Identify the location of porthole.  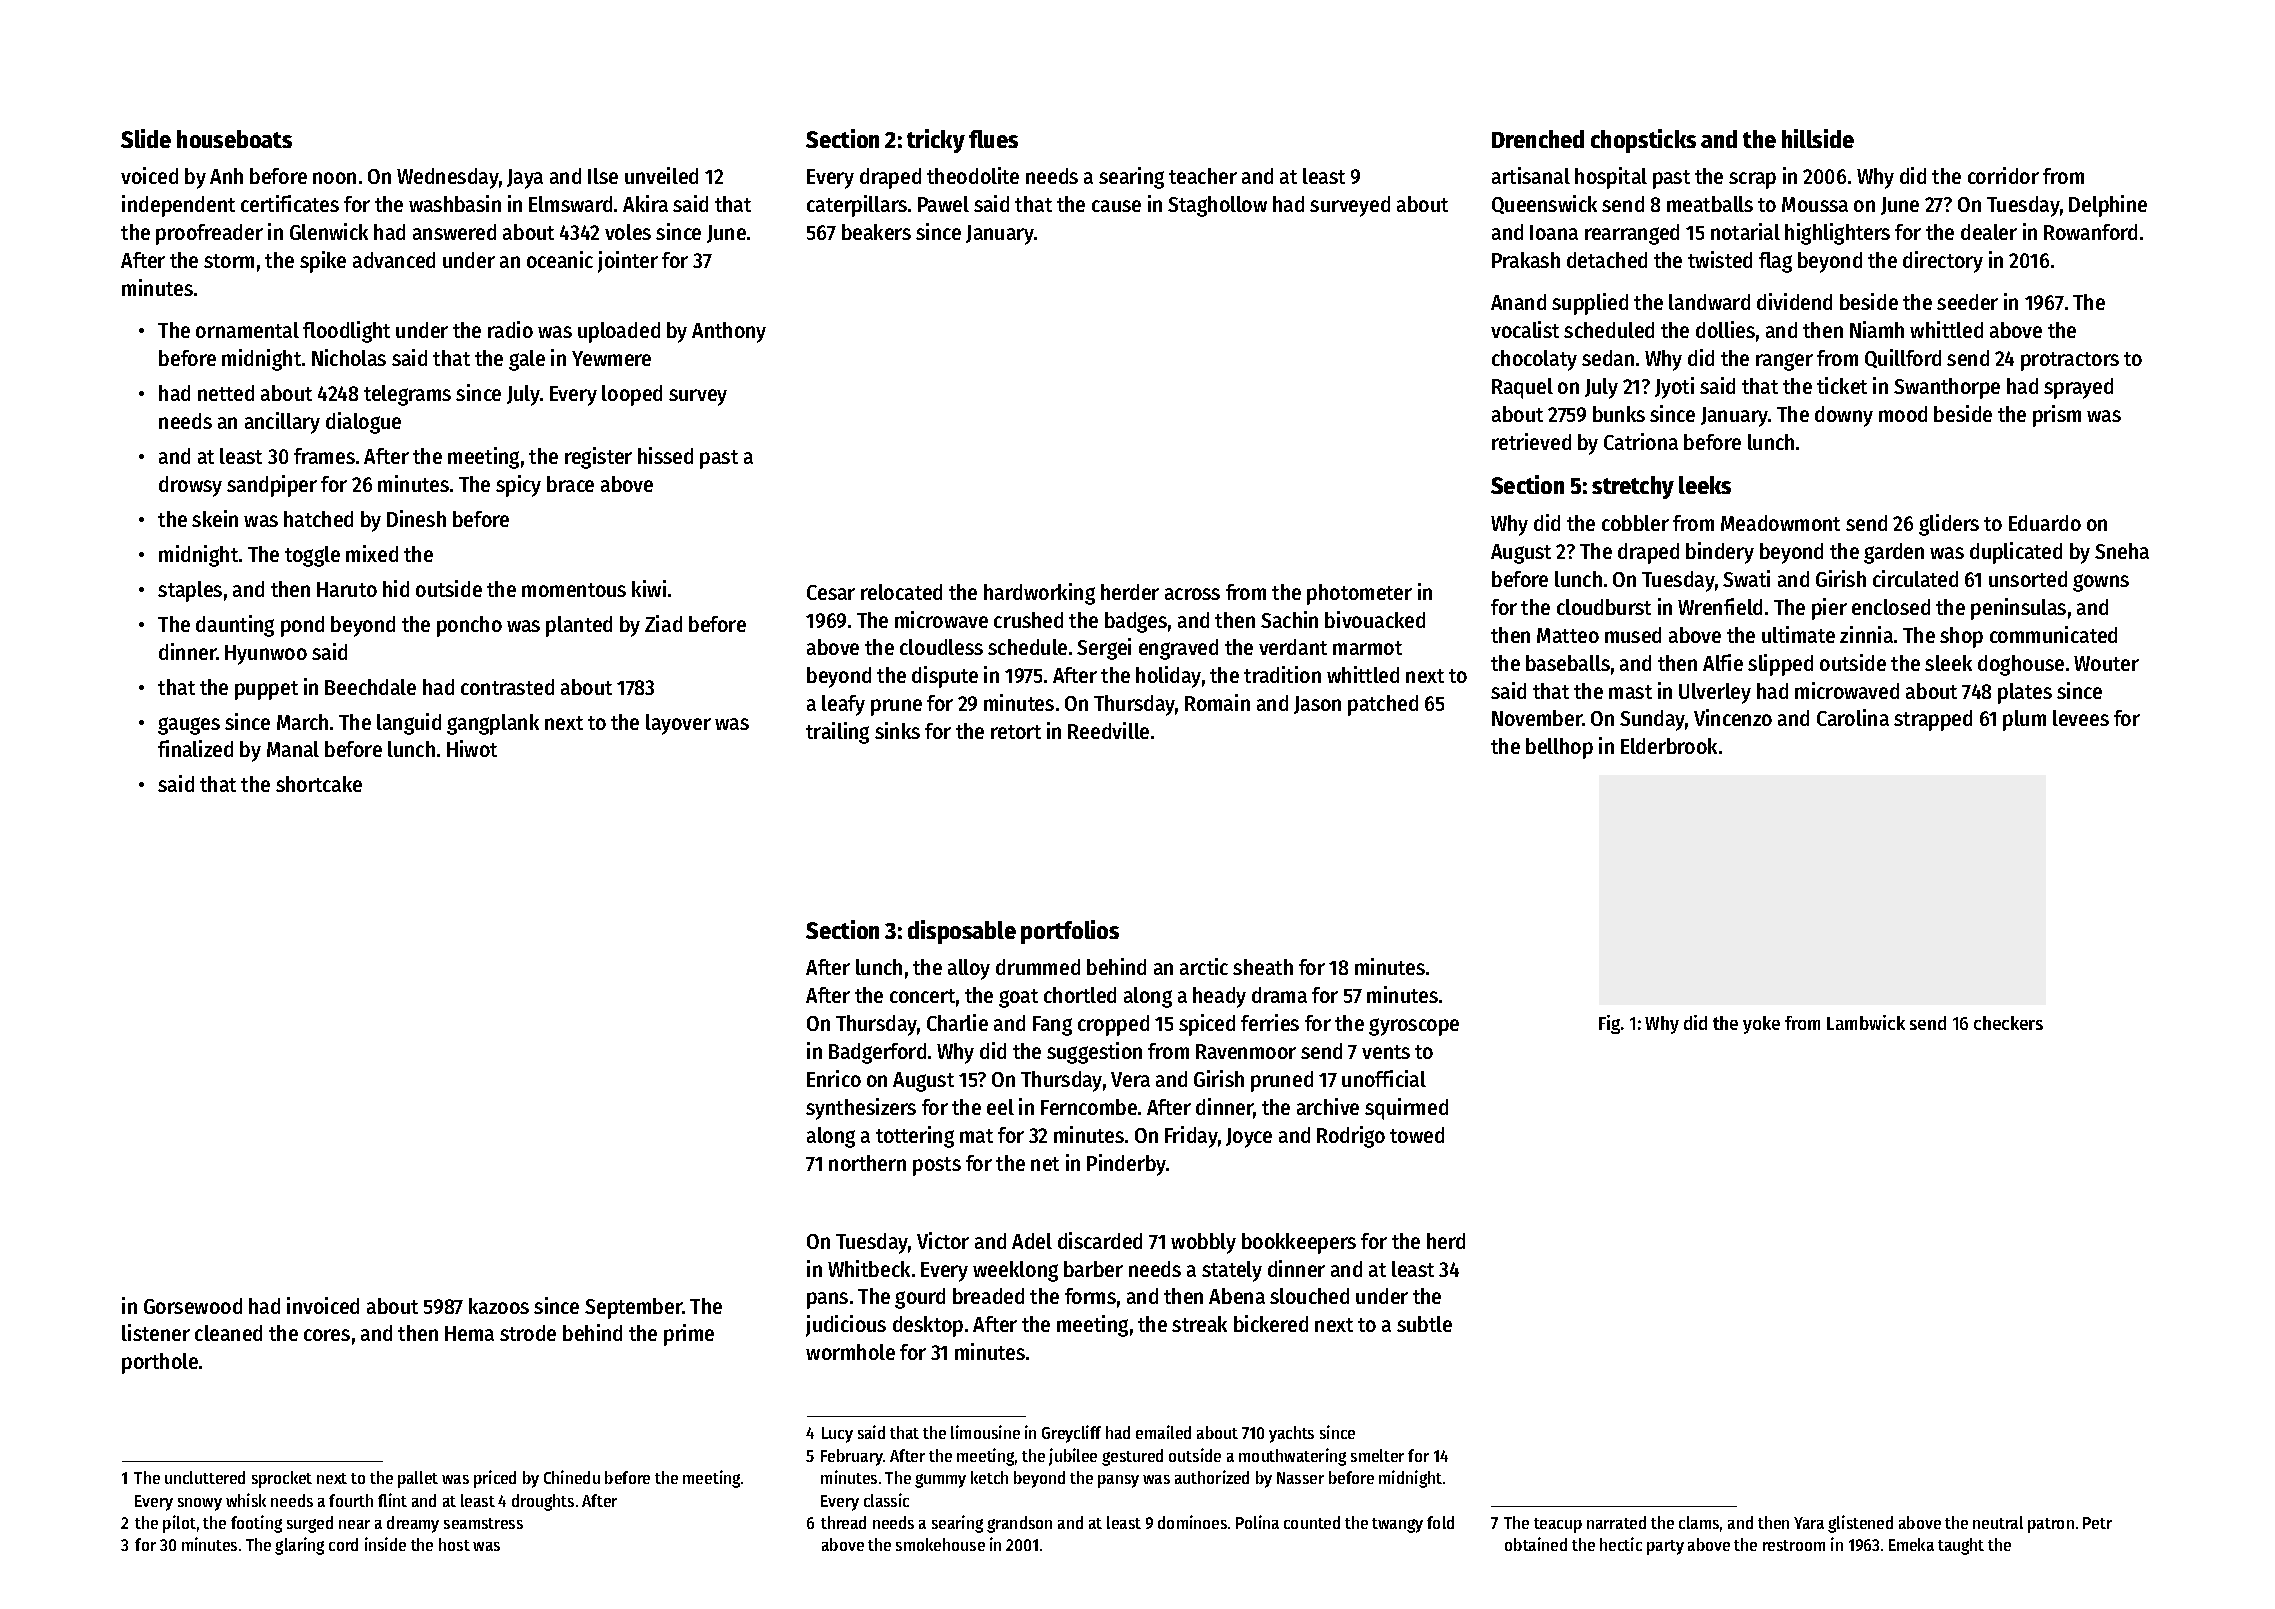
(160, 1363).
